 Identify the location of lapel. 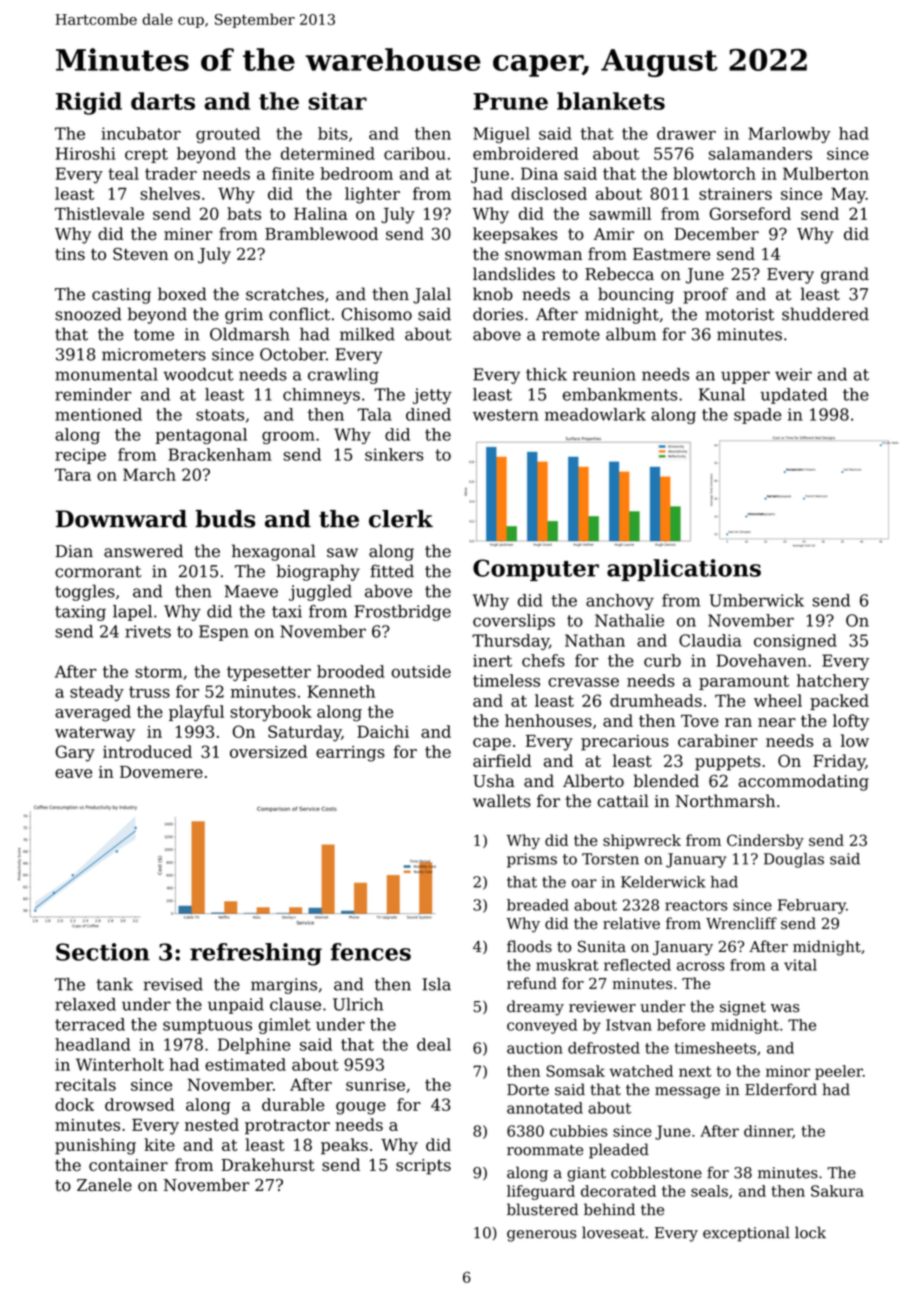
(132, 613).
